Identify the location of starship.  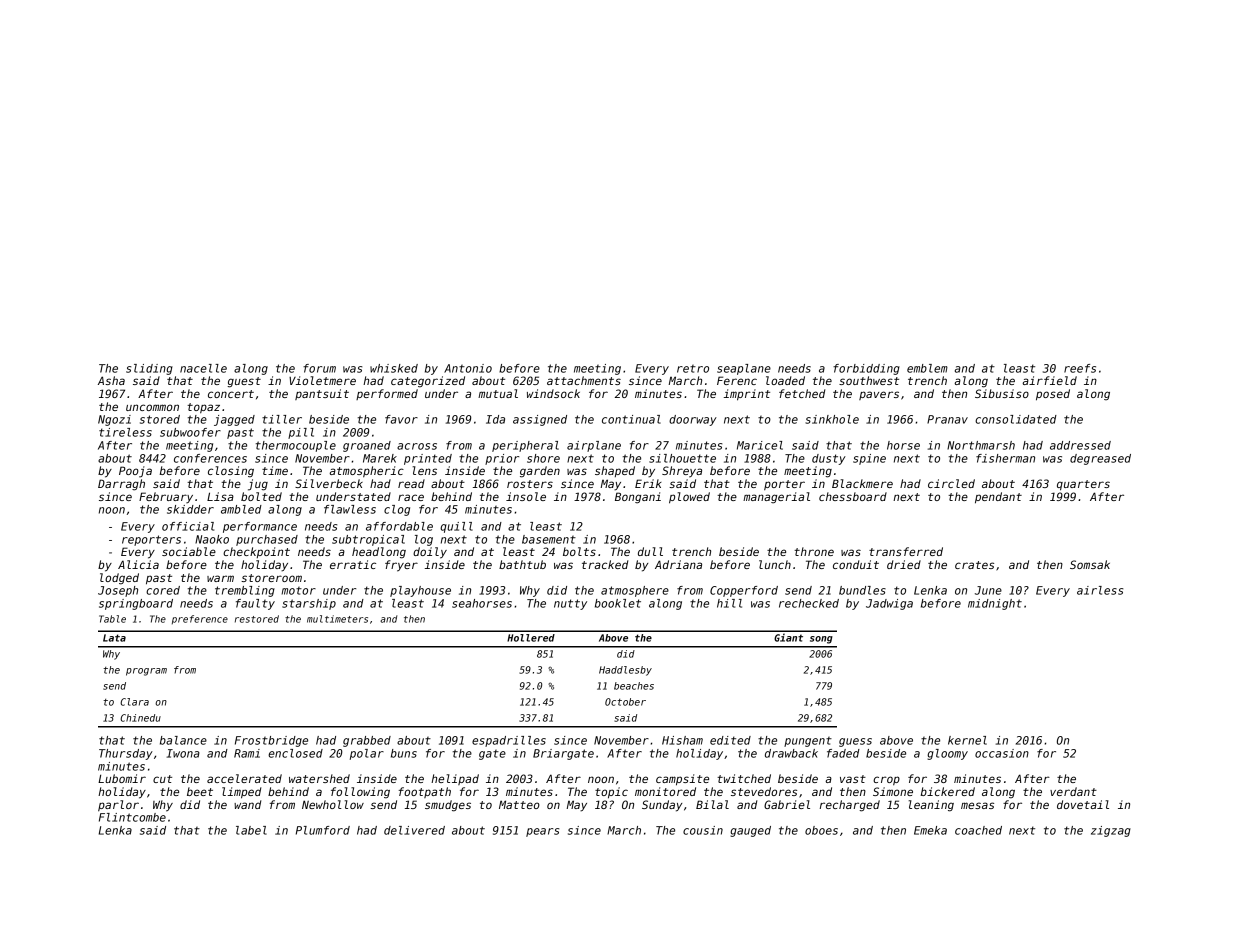
(309, 604).
